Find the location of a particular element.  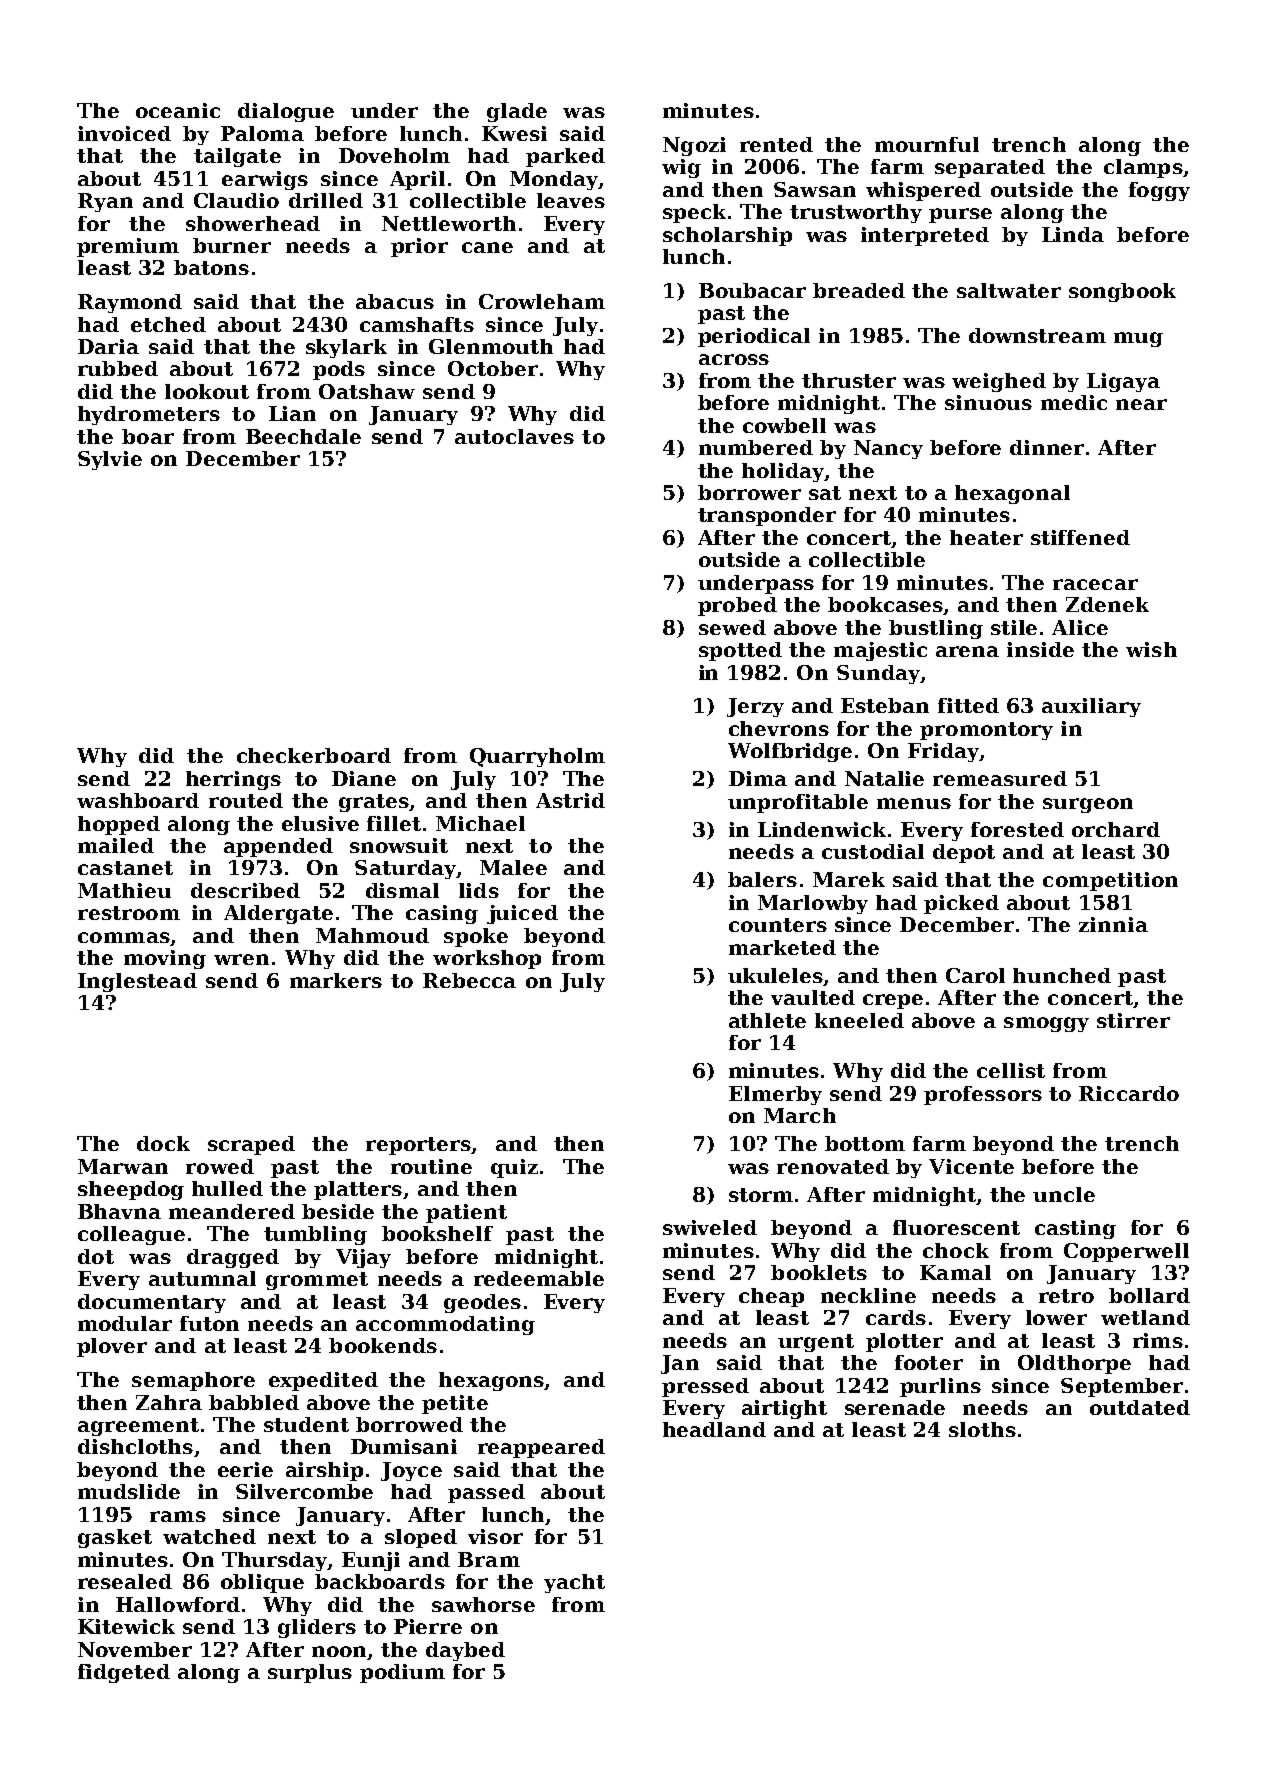

dialogue is located at coordinates (286, 112).
